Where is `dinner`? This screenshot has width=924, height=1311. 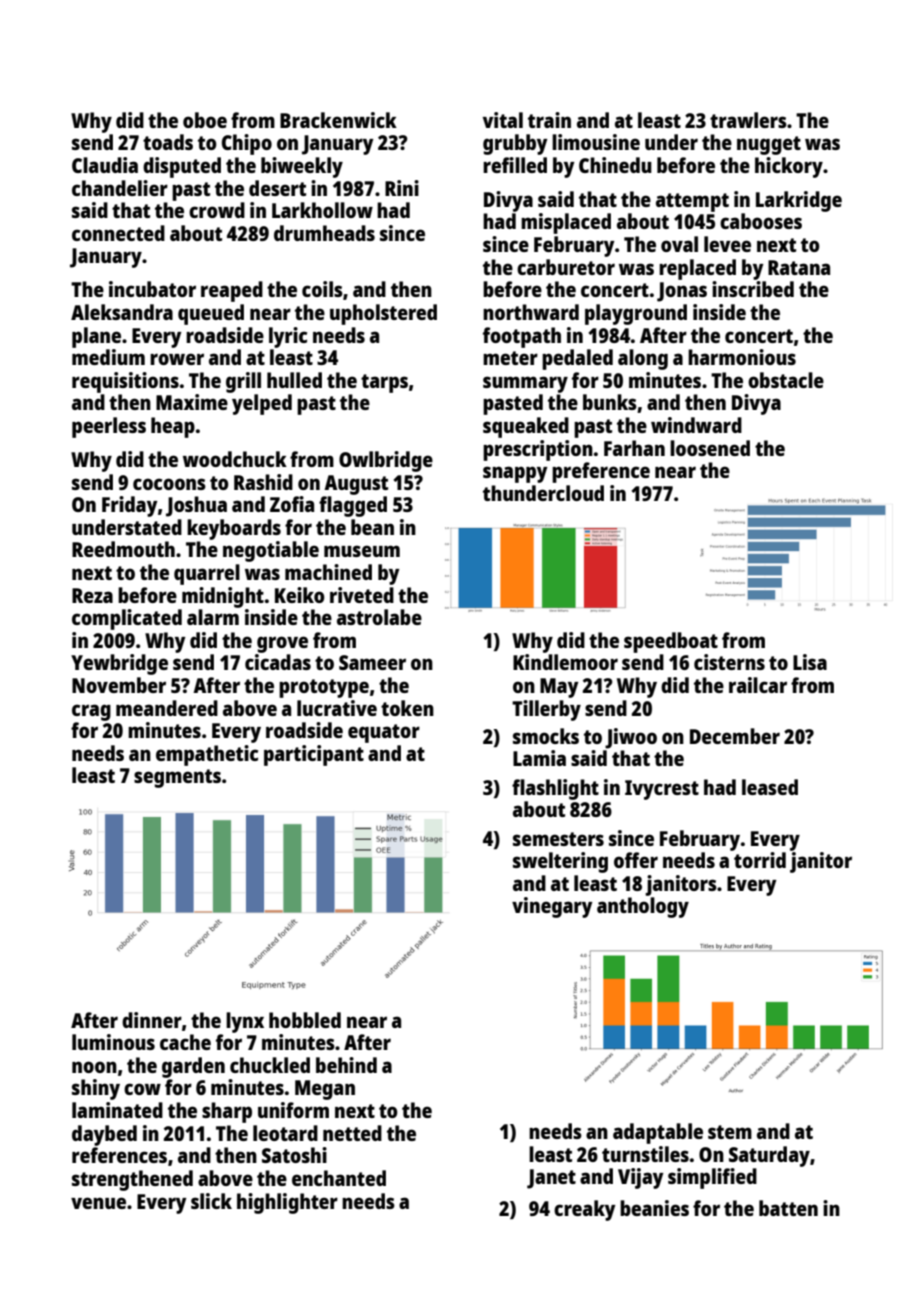 dinner is located at coordinates (152, 1020).
